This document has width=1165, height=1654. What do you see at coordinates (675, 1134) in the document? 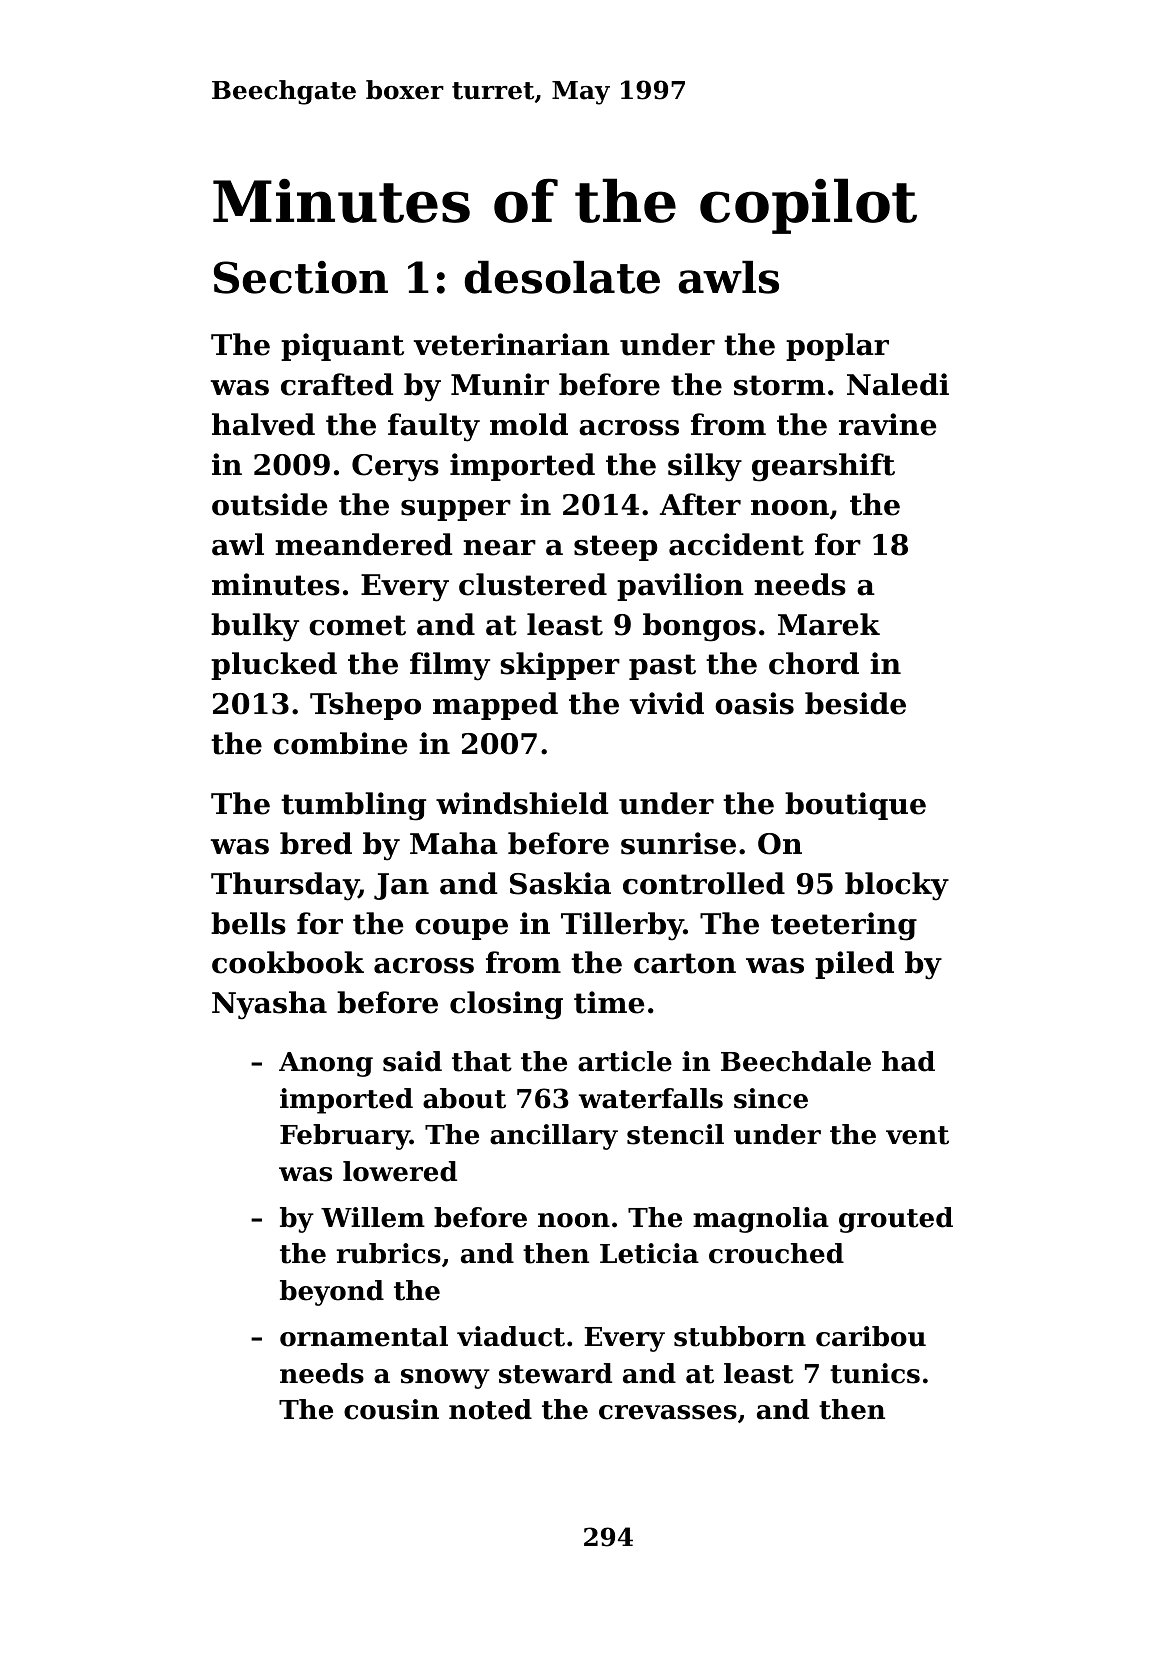
I see `stencil` at bounding box center [675, 1134].
